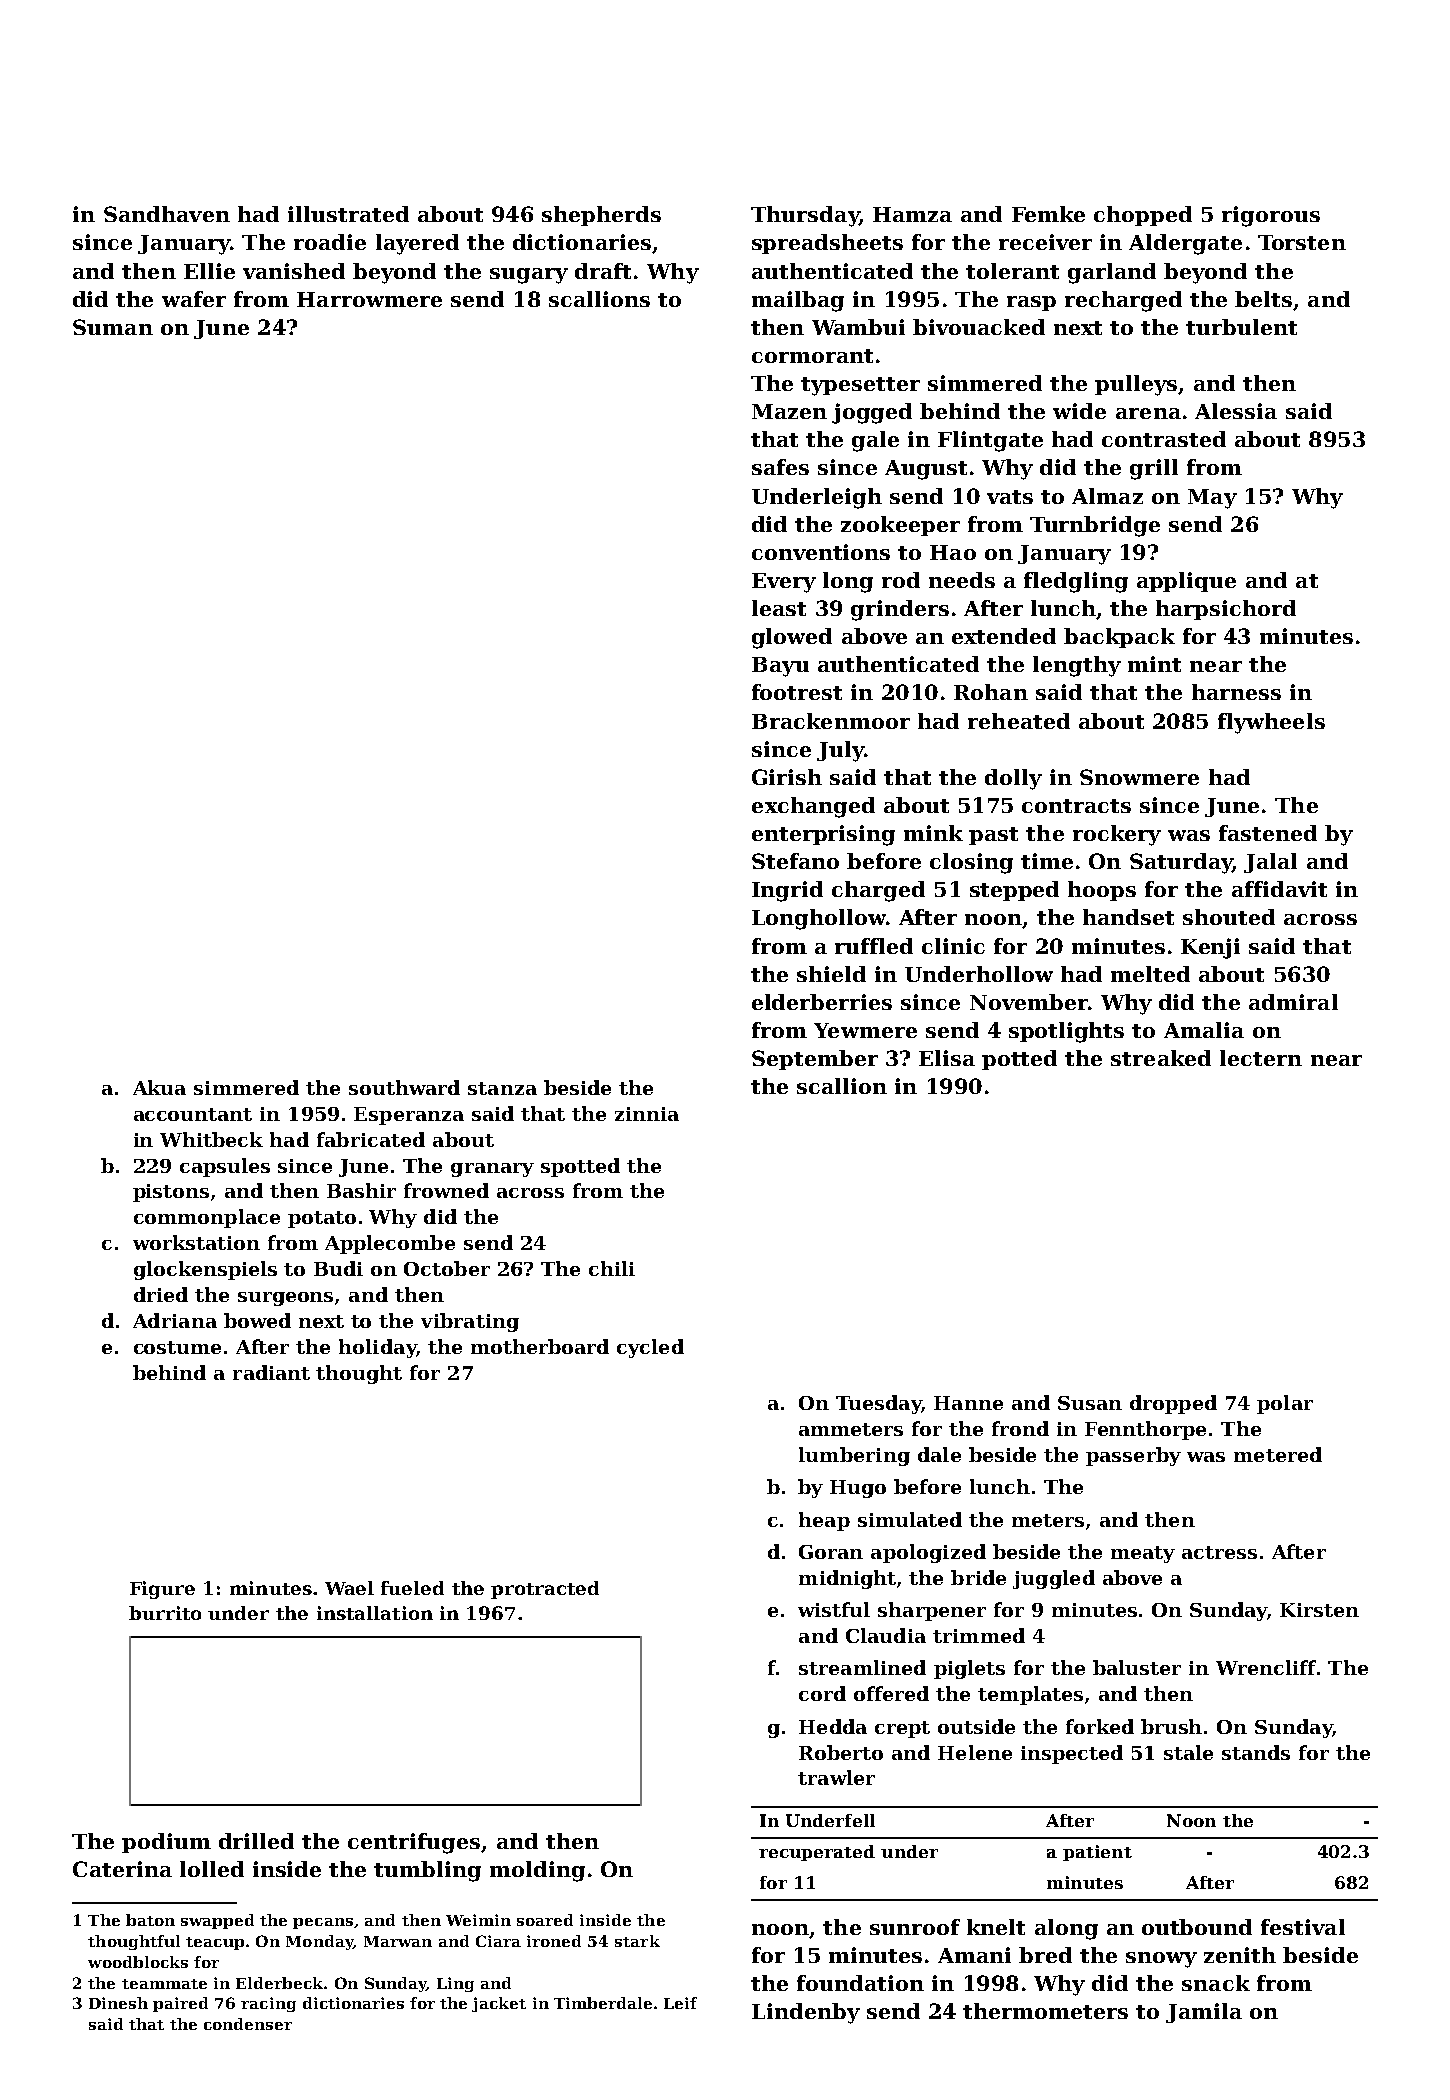 Image resolution: width=1450 pixels, height=2100 pixels. Describe the element at coordinates (780, 667) in the screenshot. I see `Bayu` at that location.
